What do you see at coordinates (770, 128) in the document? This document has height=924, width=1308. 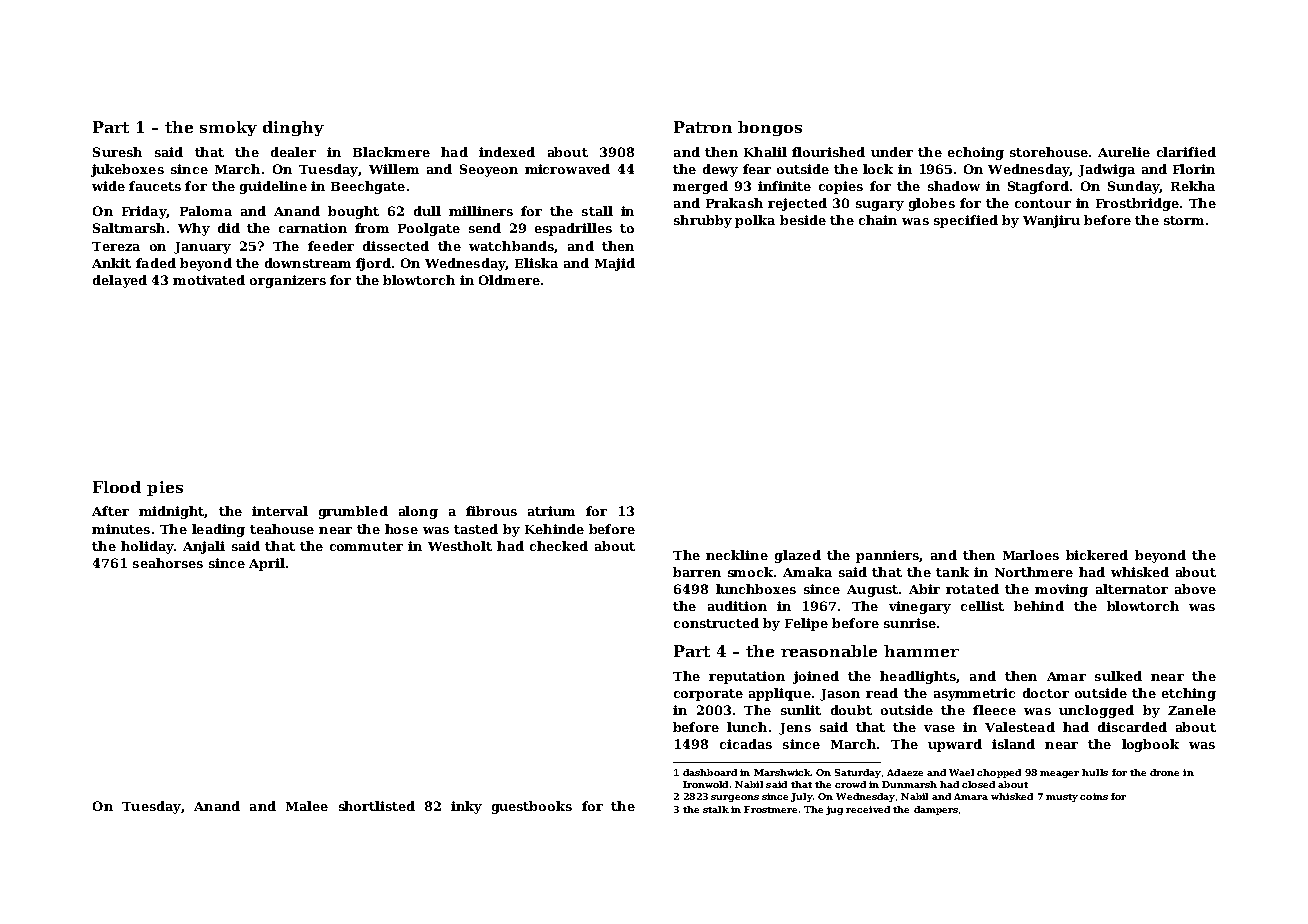 I see `bongos` at bounding box center [770, 128].
